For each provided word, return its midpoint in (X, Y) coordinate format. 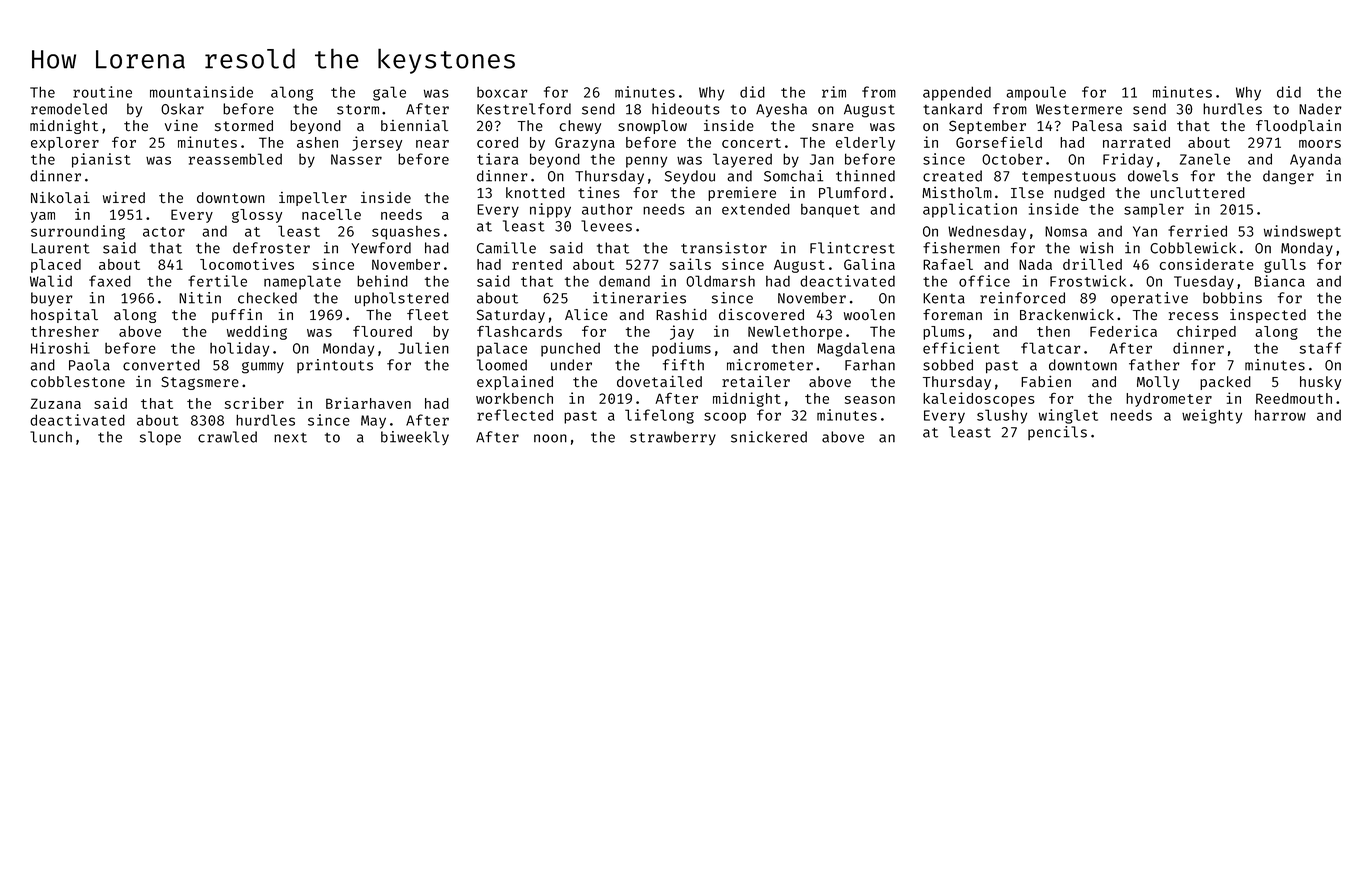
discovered (761, 315)
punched (570, 350)
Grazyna (585, 144)
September (987, 127)
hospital (64, 316)
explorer (65, 144)
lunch (51, 437)
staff (1321, 348)
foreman (952, 315)
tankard (952, 109)
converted (161, 365)
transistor (724, 248)
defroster (271, 248)
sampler (1154, 210)
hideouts (686, 109)
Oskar (182, 109)
